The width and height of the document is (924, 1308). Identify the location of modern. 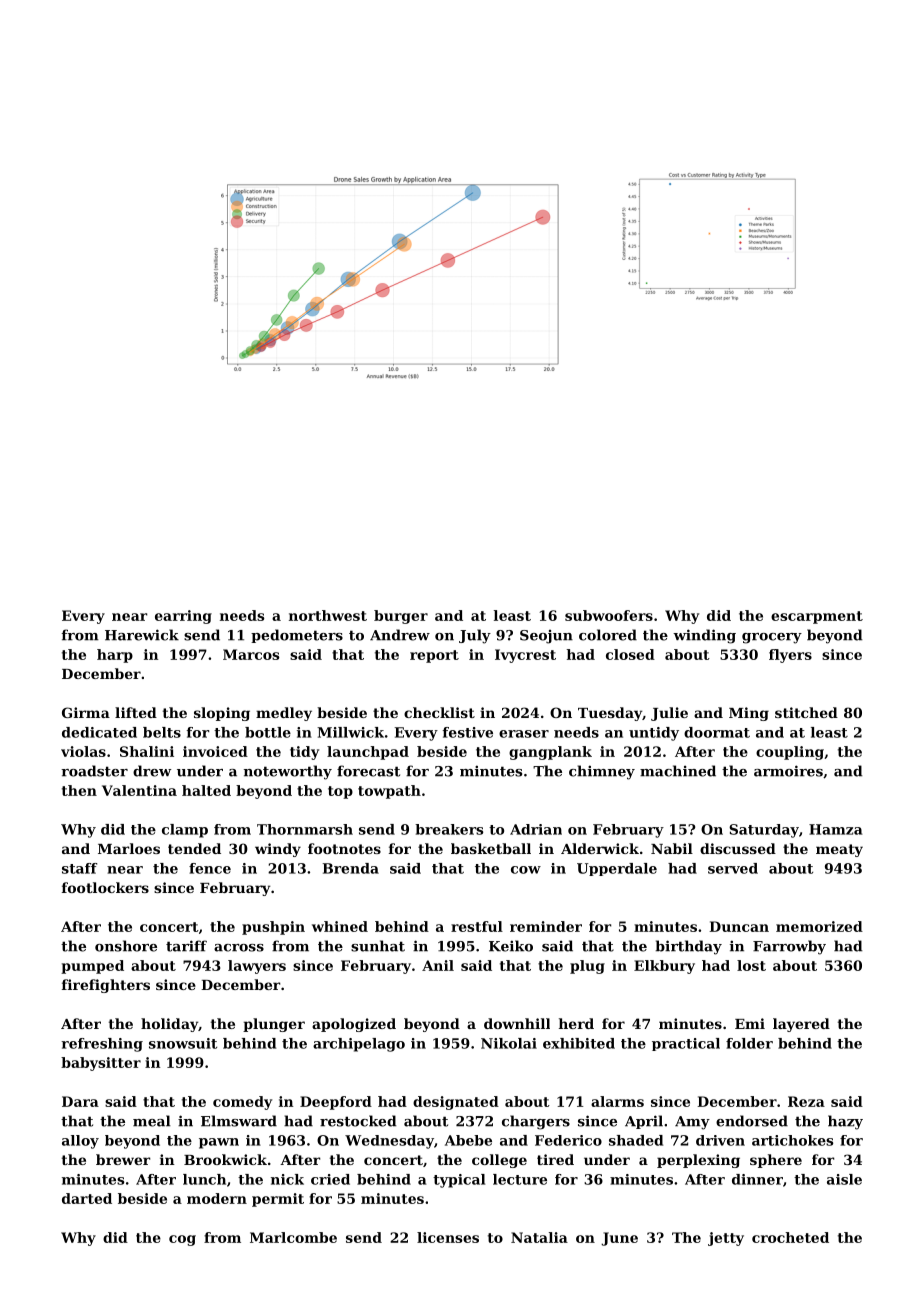
(217, 1198).
